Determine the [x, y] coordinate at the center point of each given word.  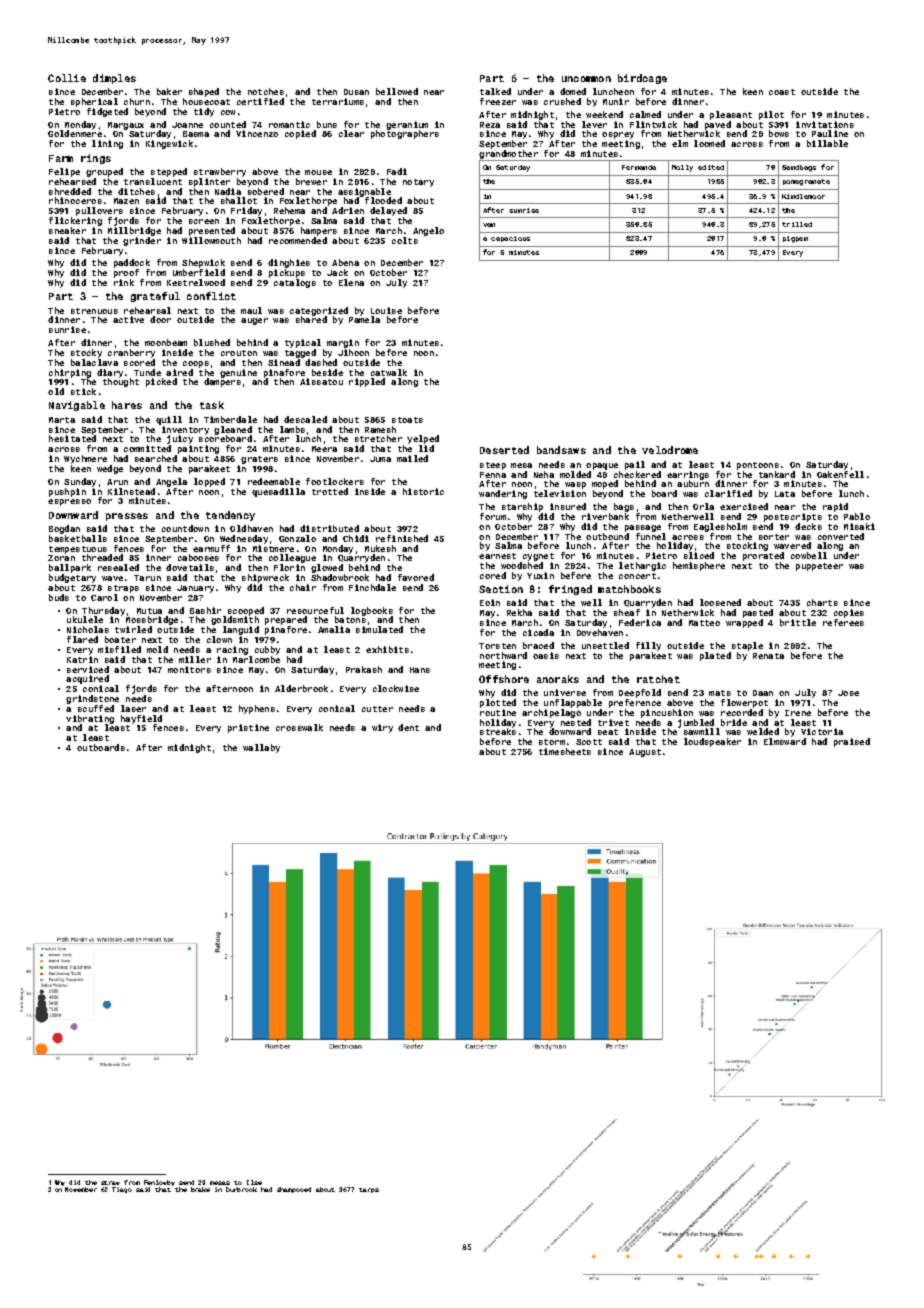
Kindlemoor [803, 196]
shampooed [294, 1190]
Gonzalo [297, 538]
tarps [369, 1190]
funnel [651, 536]
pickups [287, 273]
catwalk [389, 372]
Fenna [493, 475]
